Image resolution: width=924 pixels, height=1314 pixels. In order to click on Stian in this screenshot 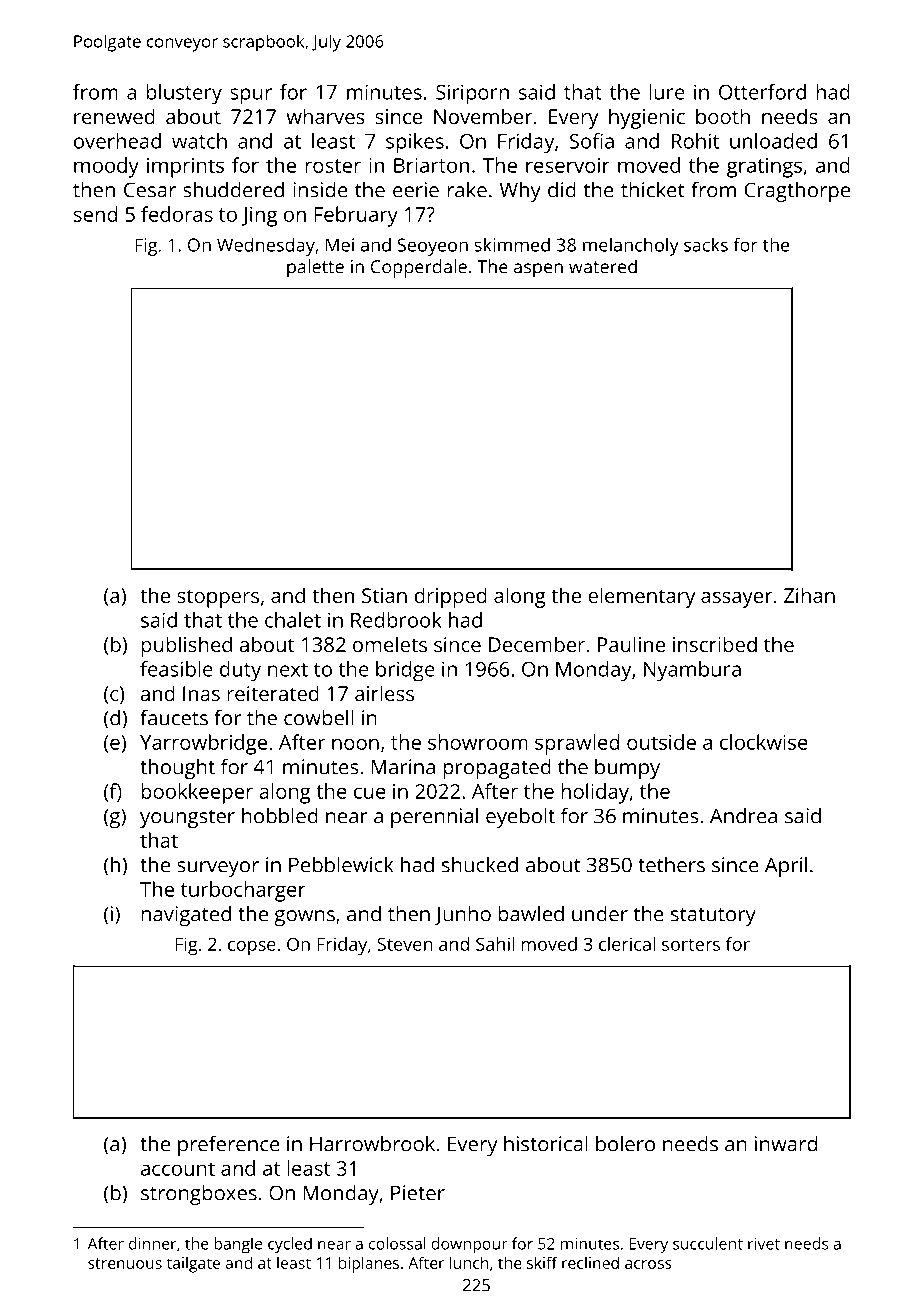, I will do `click(384, 595)`.
